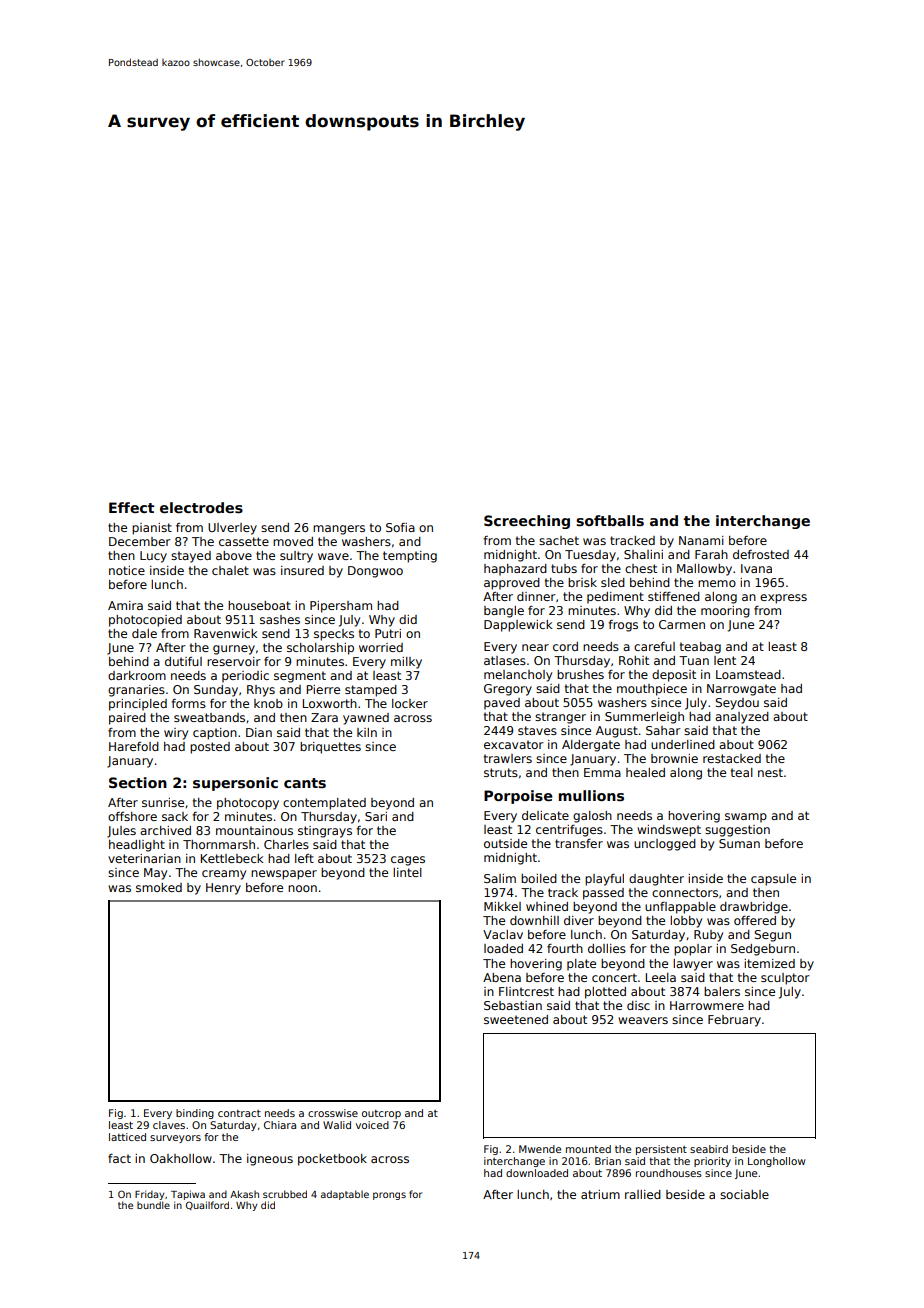 This image has height=1308, width=924. I want to click on Sari, so click(376, 816).
